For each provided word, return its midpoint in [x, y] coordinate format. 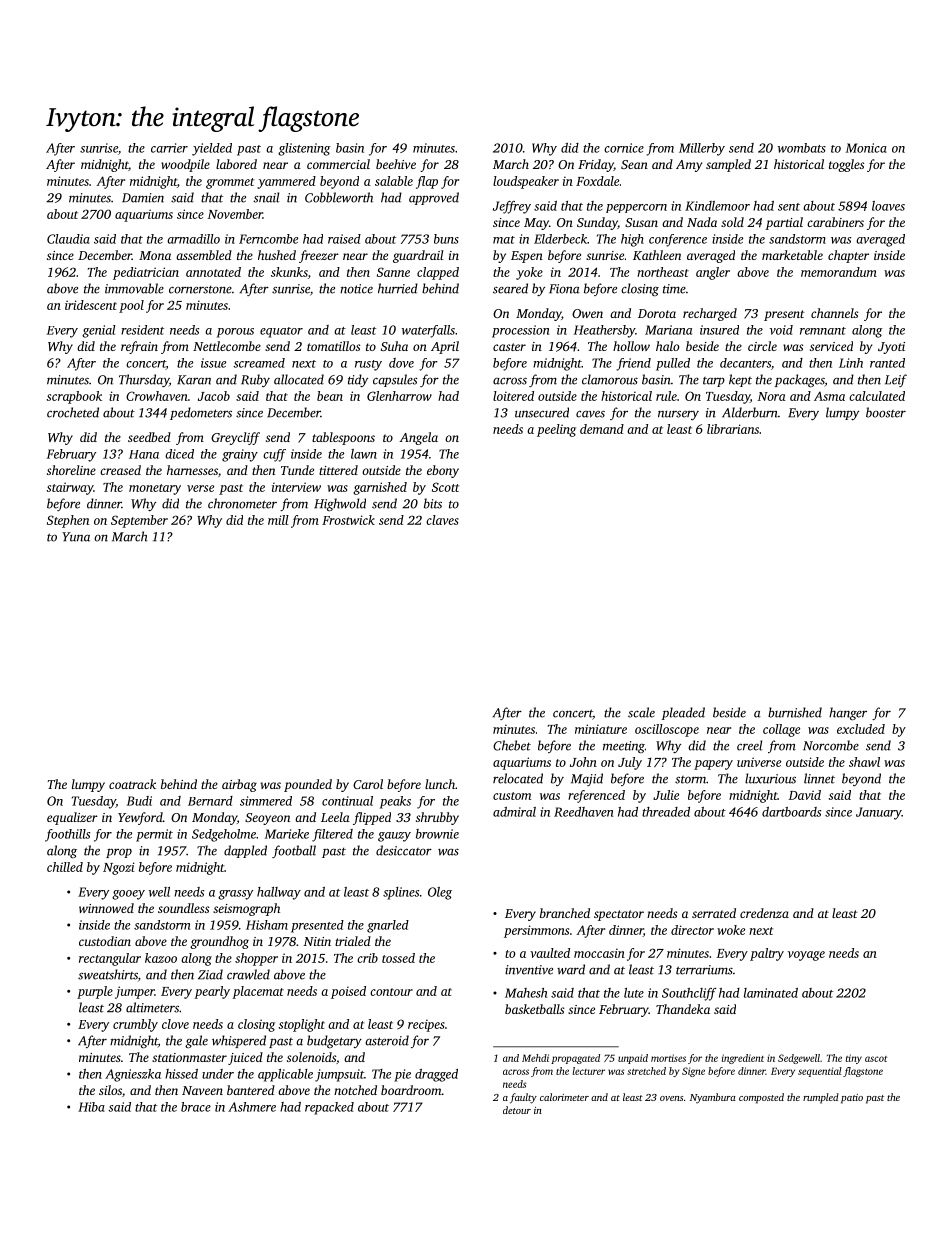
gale [196, 1041]
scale [641, 712]
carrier [169, 148]
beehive [396, 164]
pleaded [683, 713]
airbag [239, 785]
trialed [353, 941]
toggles [846, 165]
